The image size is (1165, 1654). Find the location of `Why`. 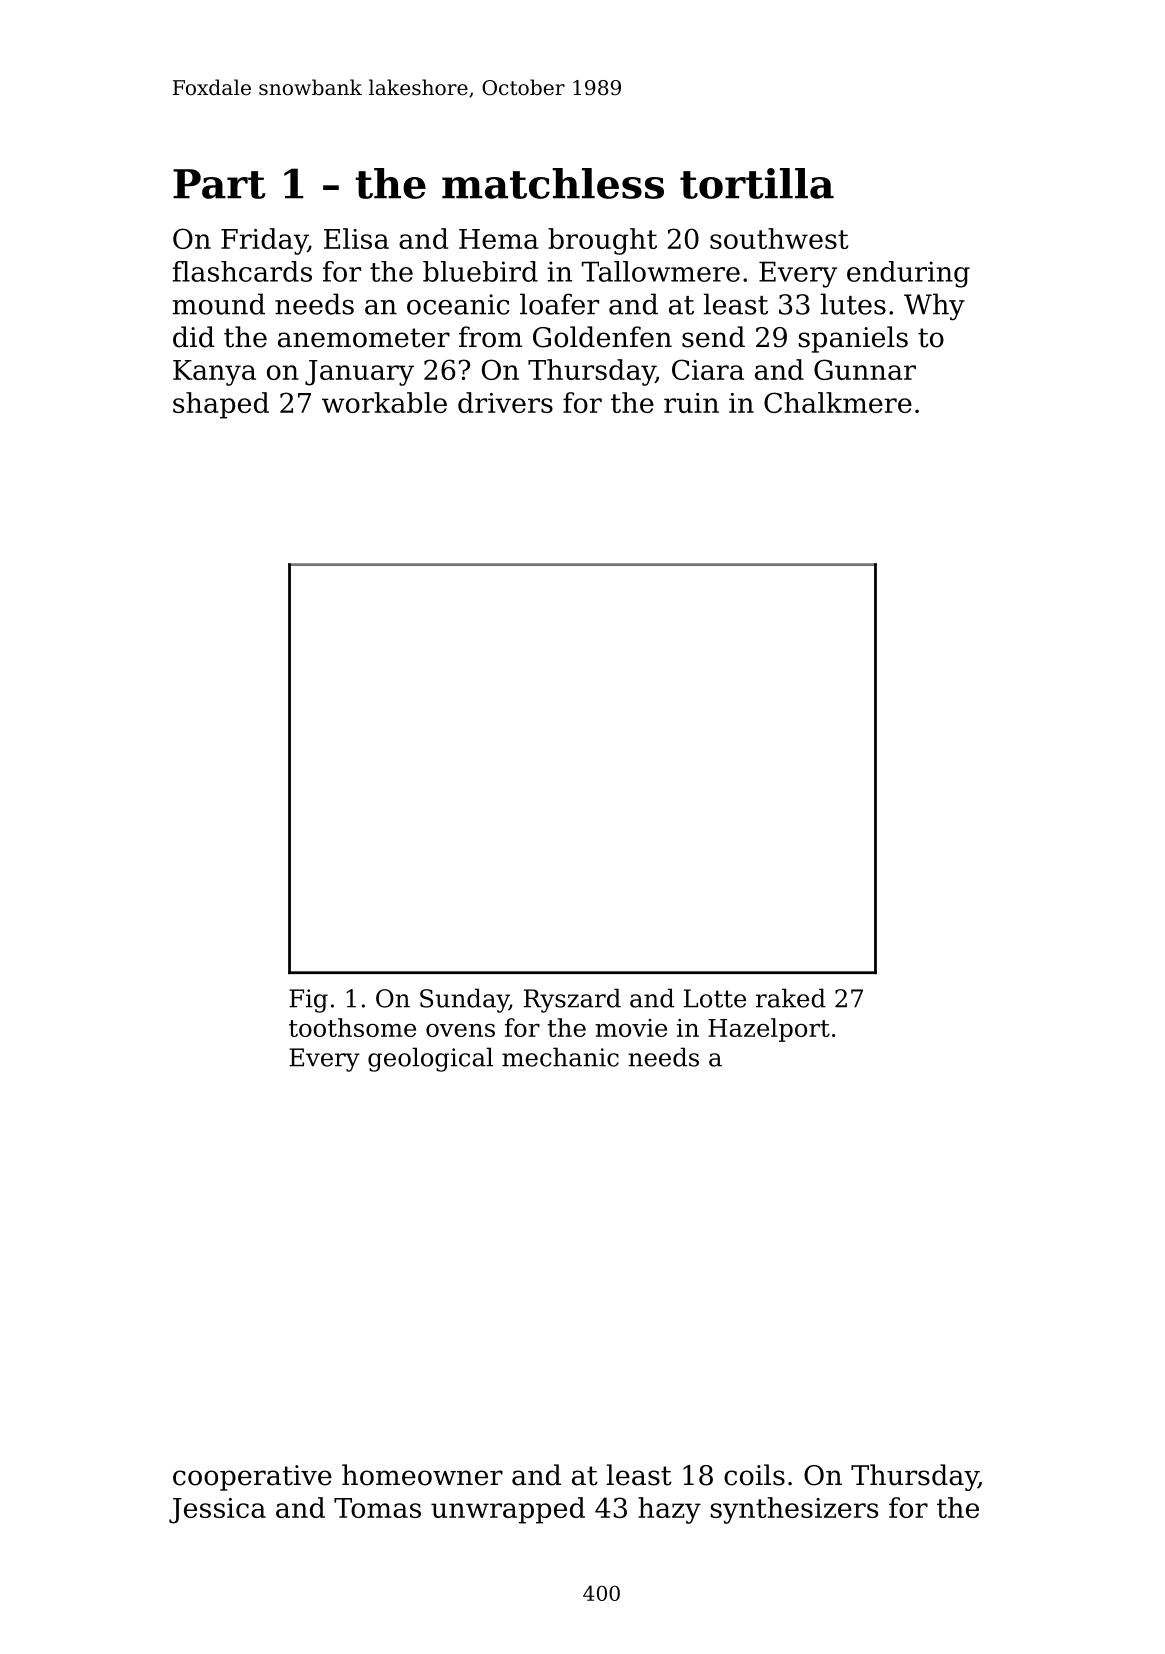

Why is located at coordinates (934, 306).
